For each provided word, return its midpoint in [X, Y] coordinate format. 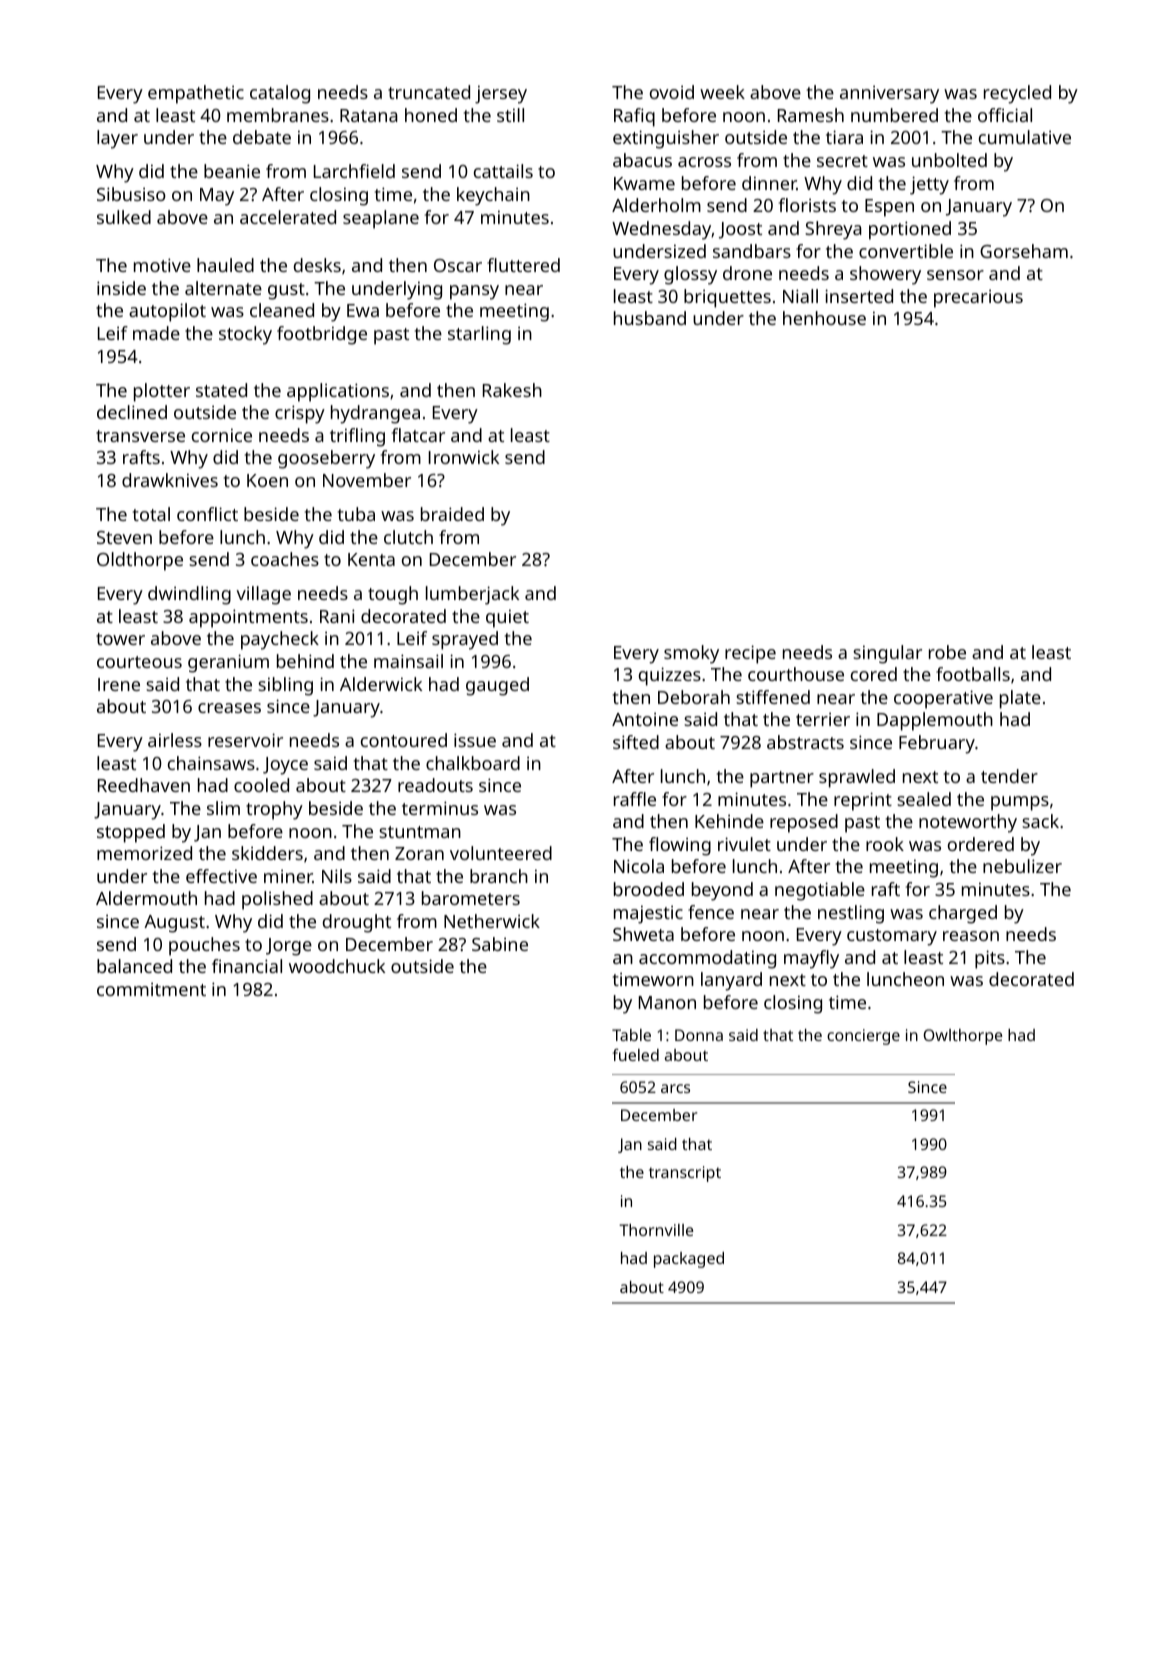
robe [947, 652]
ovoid [672, 92]
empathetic [196, 94]
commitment [151, 989]
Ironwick [464, 457]
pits [990, 959]
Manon [667, 1002]
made [156, 333]
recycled [1017, 94]
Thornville [656, 1230]
